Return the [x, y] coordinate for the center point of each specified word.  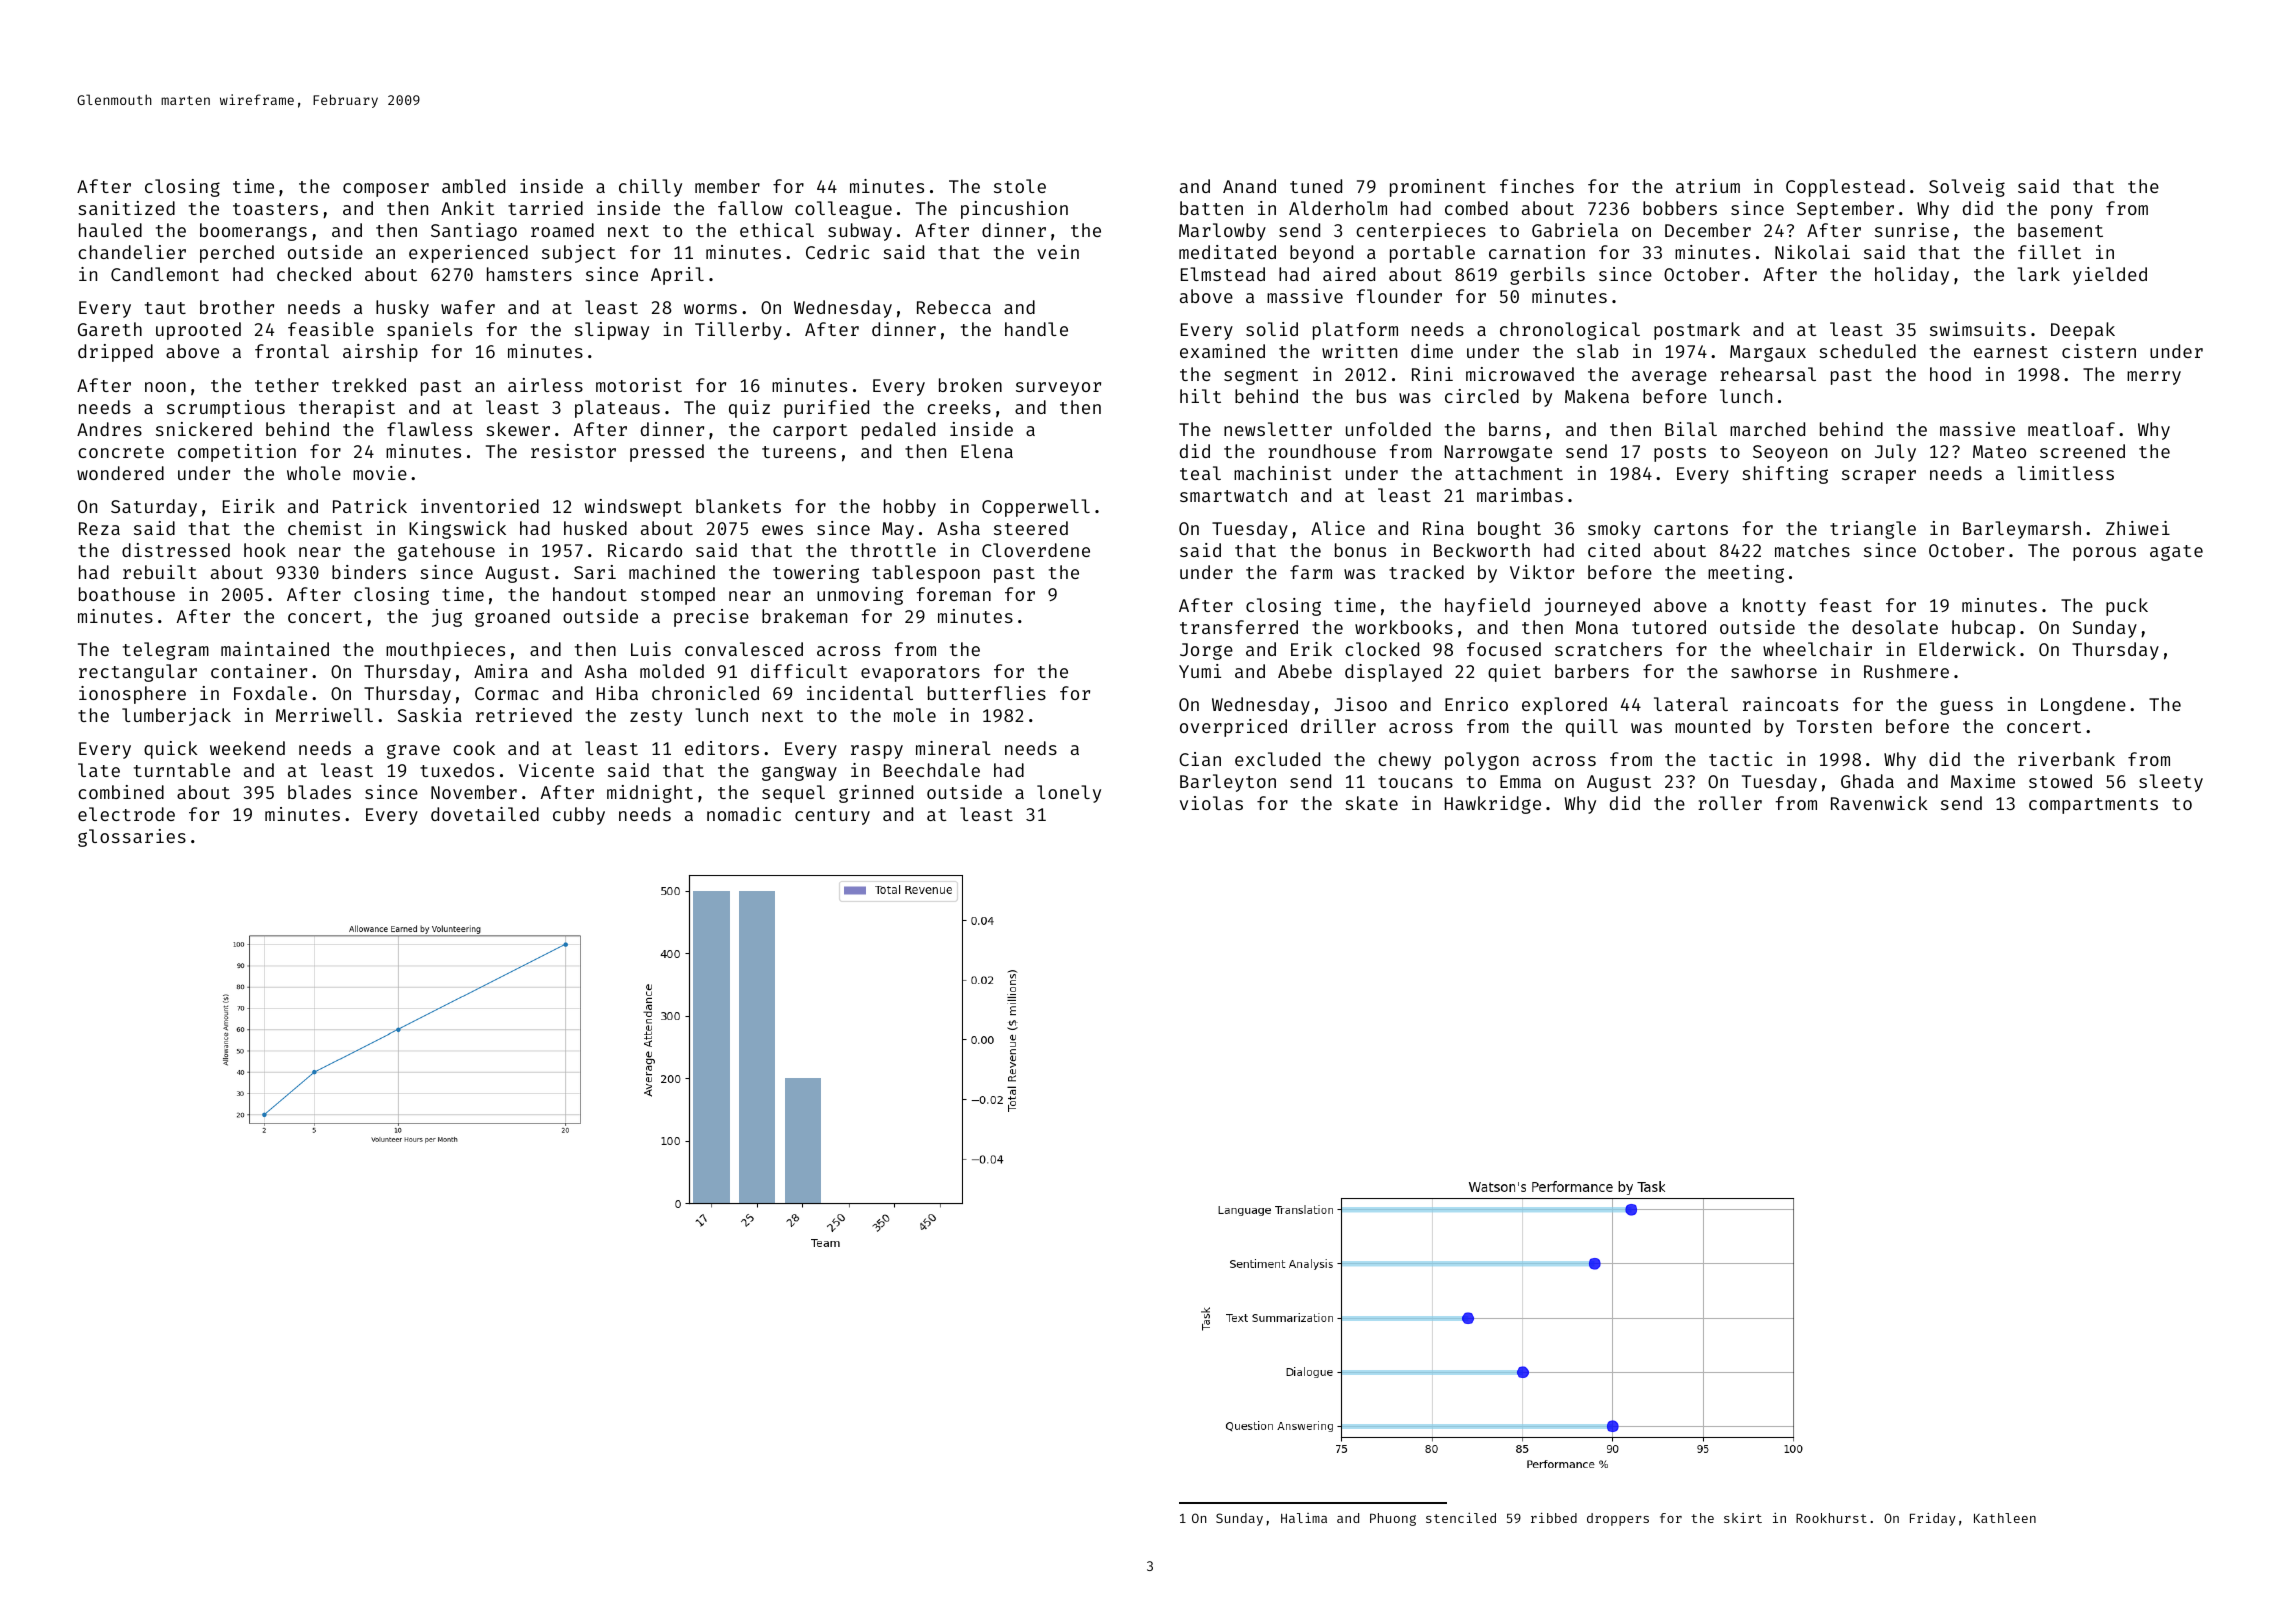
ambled [473, 186]
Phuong [1393, 1519]
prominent [1438, 188]
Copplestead [1845, 188]
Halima [1304, 1518]
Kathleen [2005, 1518]
